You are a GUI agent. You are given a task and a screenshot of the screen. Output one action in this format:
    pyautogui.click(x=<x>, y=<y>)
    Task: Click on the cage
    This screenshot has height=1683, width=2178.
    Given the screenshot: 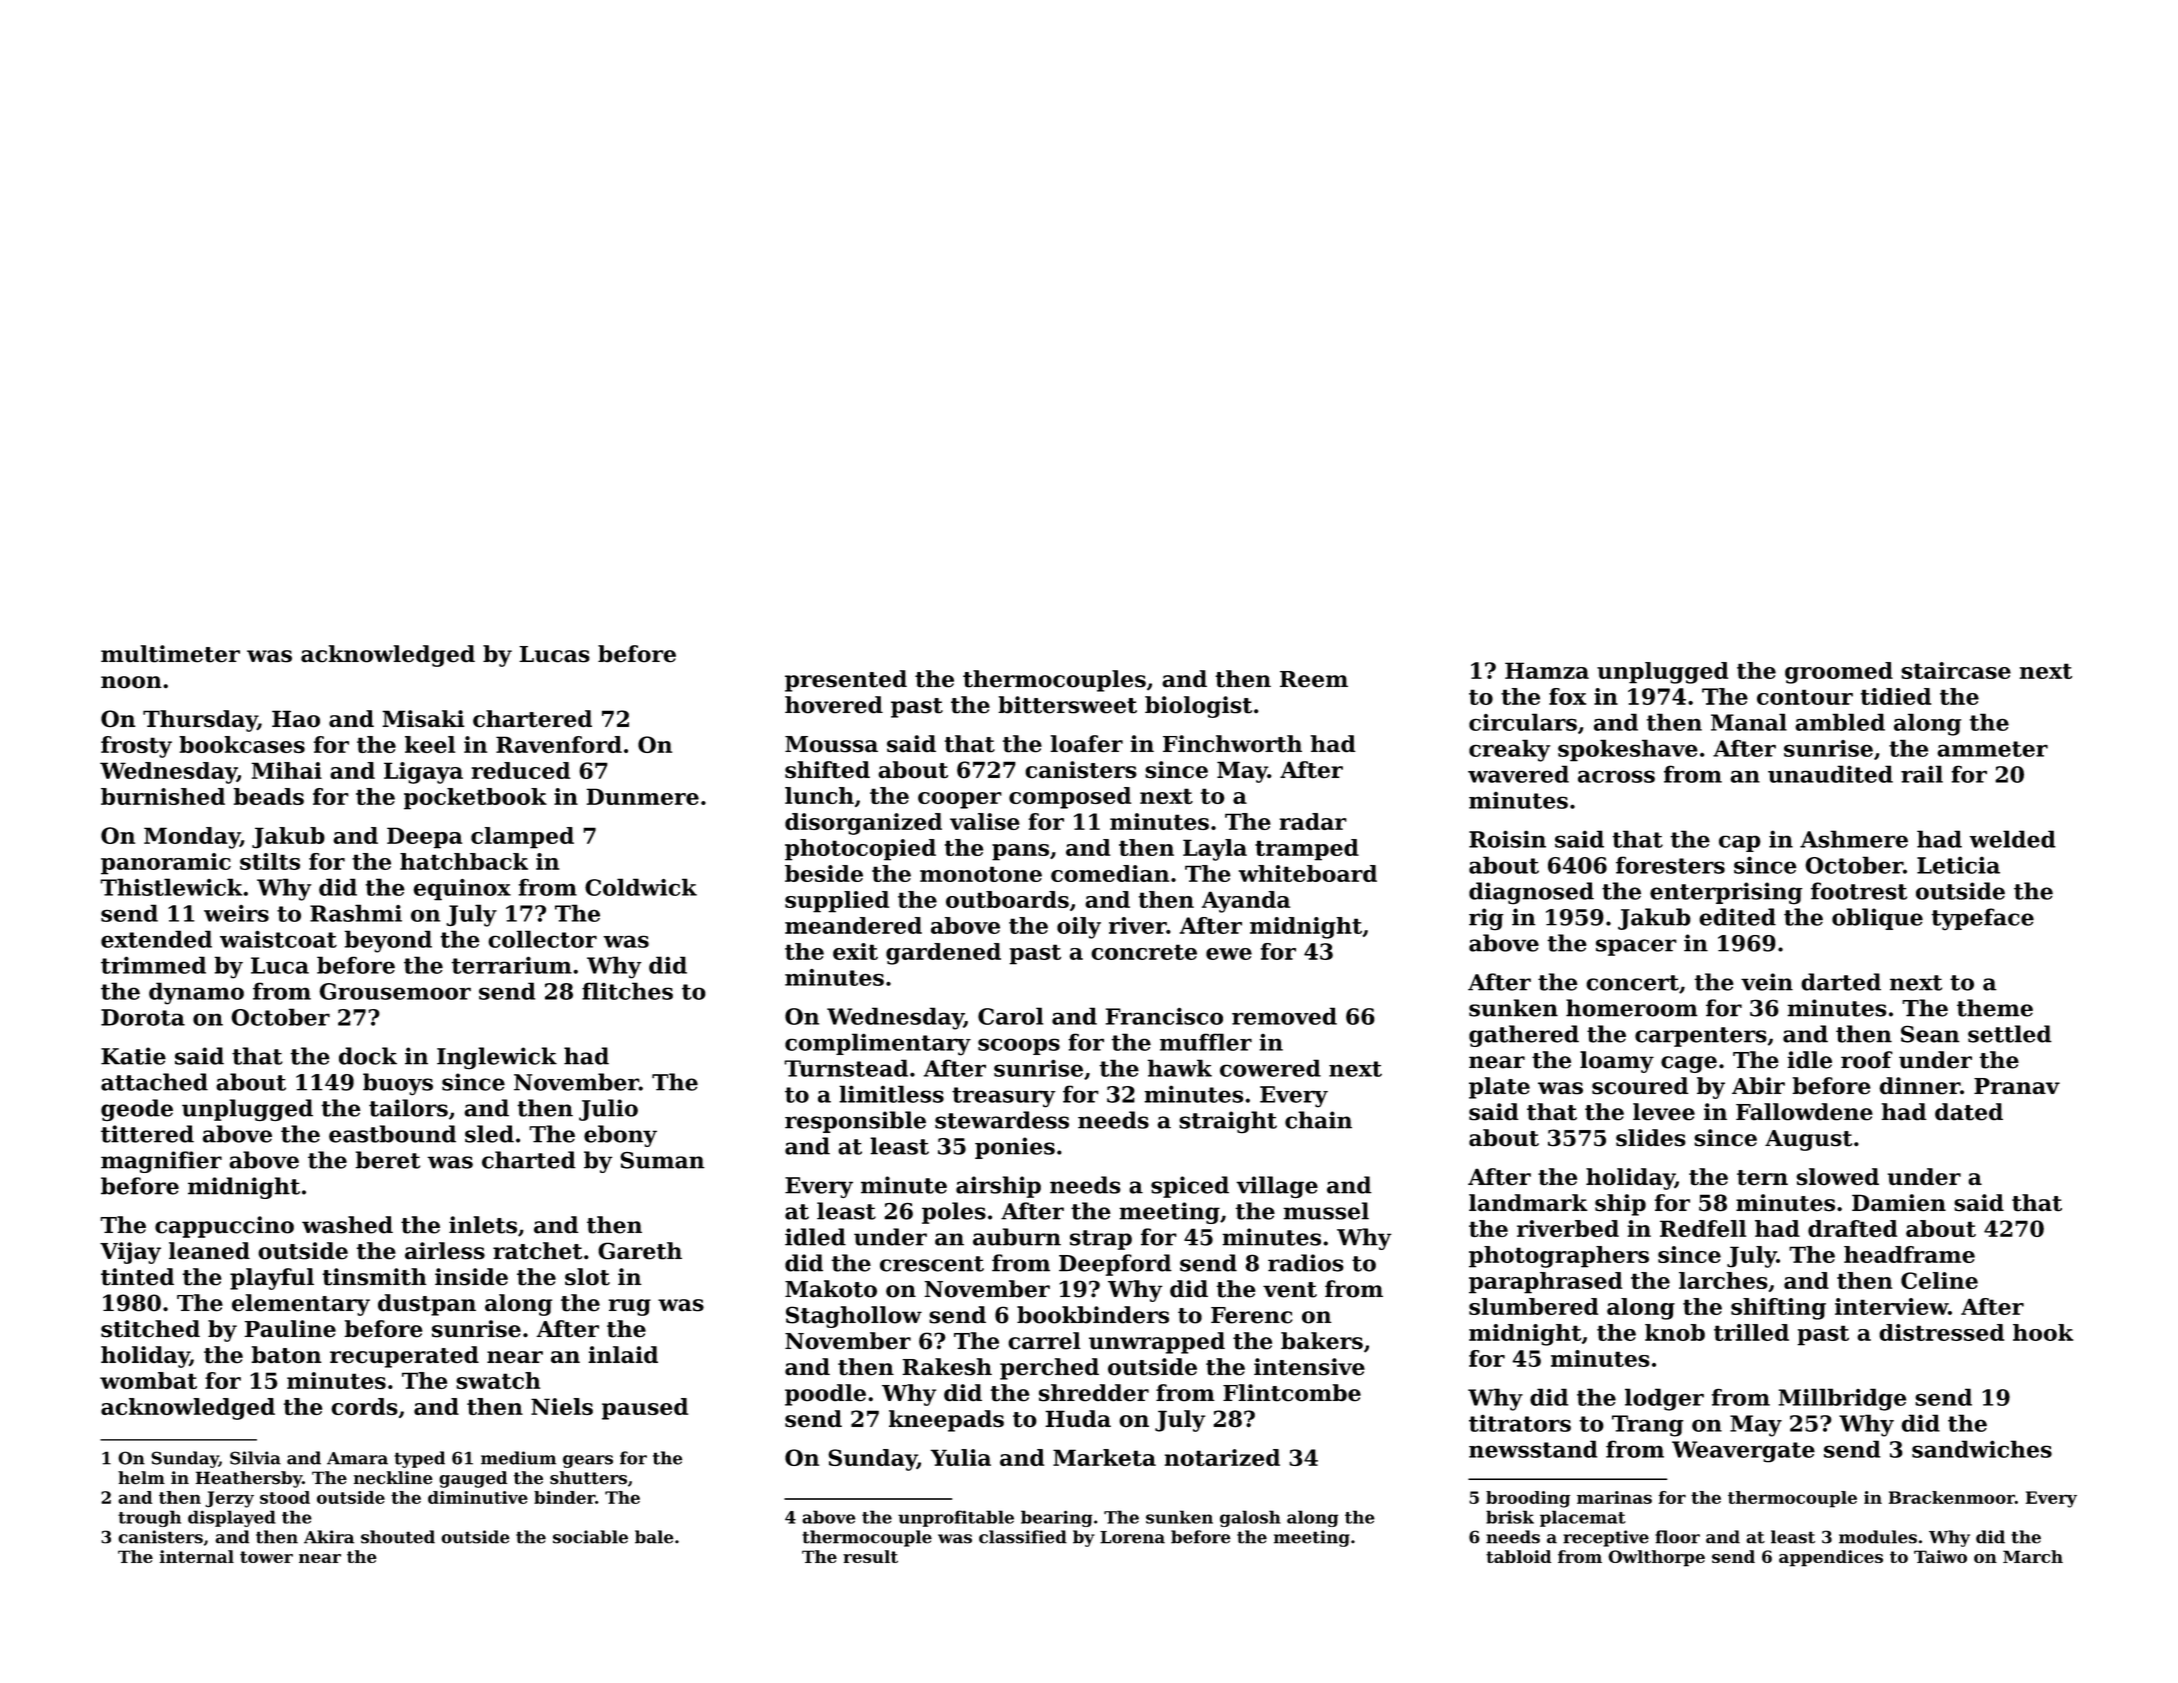 What is the action you would take?
    pyautogui.click(x=1689, y=1064)
